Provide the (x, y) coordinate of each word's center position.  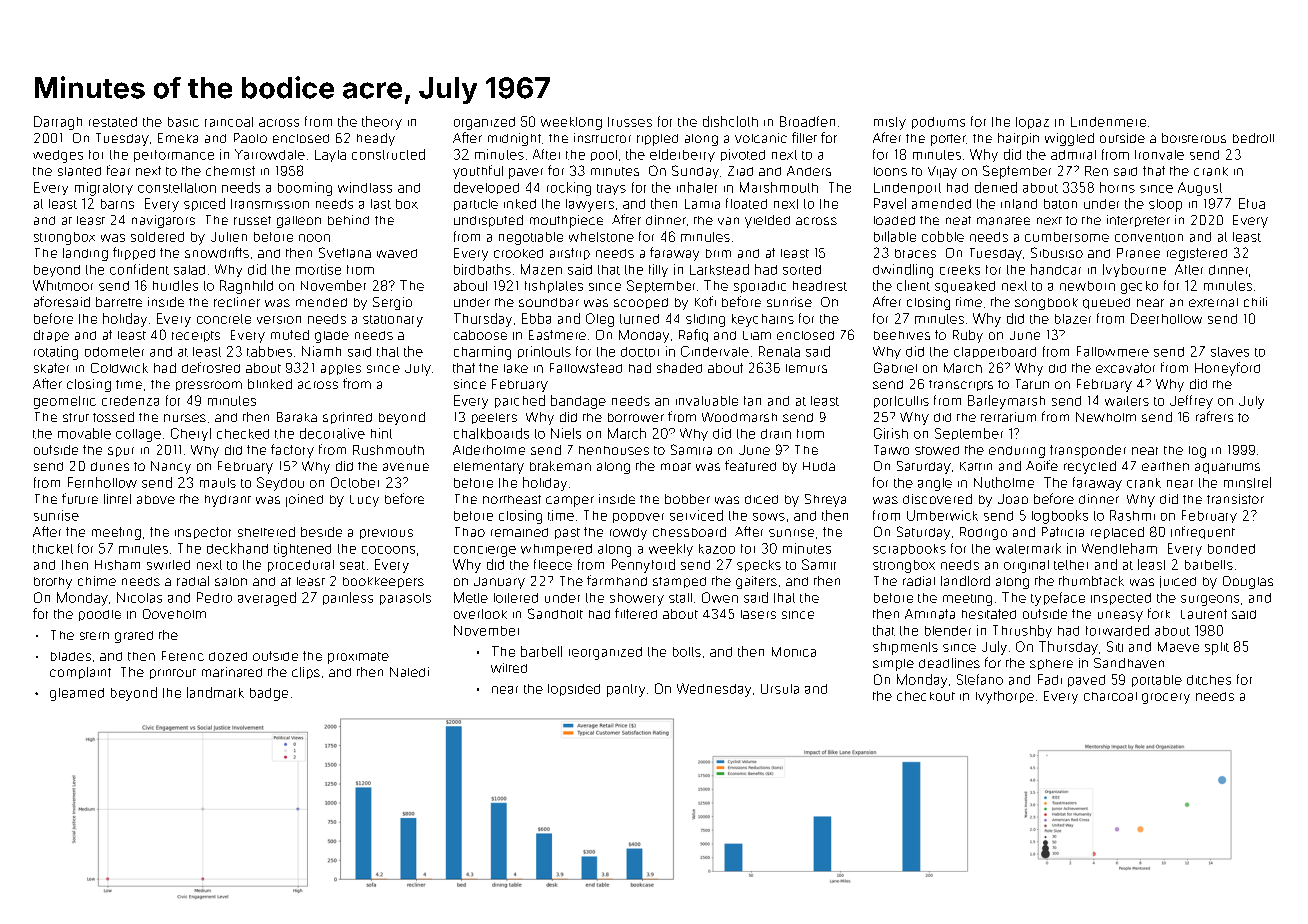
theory (382, 123)
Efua (1252, 203)
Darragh (58, 123)
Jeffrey (1191, 402)
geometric (65, 402)
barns (117, 204)
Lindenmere (1108, 122)
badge (269, 694)
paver (526, 173)
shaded (679, 368)
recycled (1090, 467)
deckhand (237, 548)
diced (761, 499)
